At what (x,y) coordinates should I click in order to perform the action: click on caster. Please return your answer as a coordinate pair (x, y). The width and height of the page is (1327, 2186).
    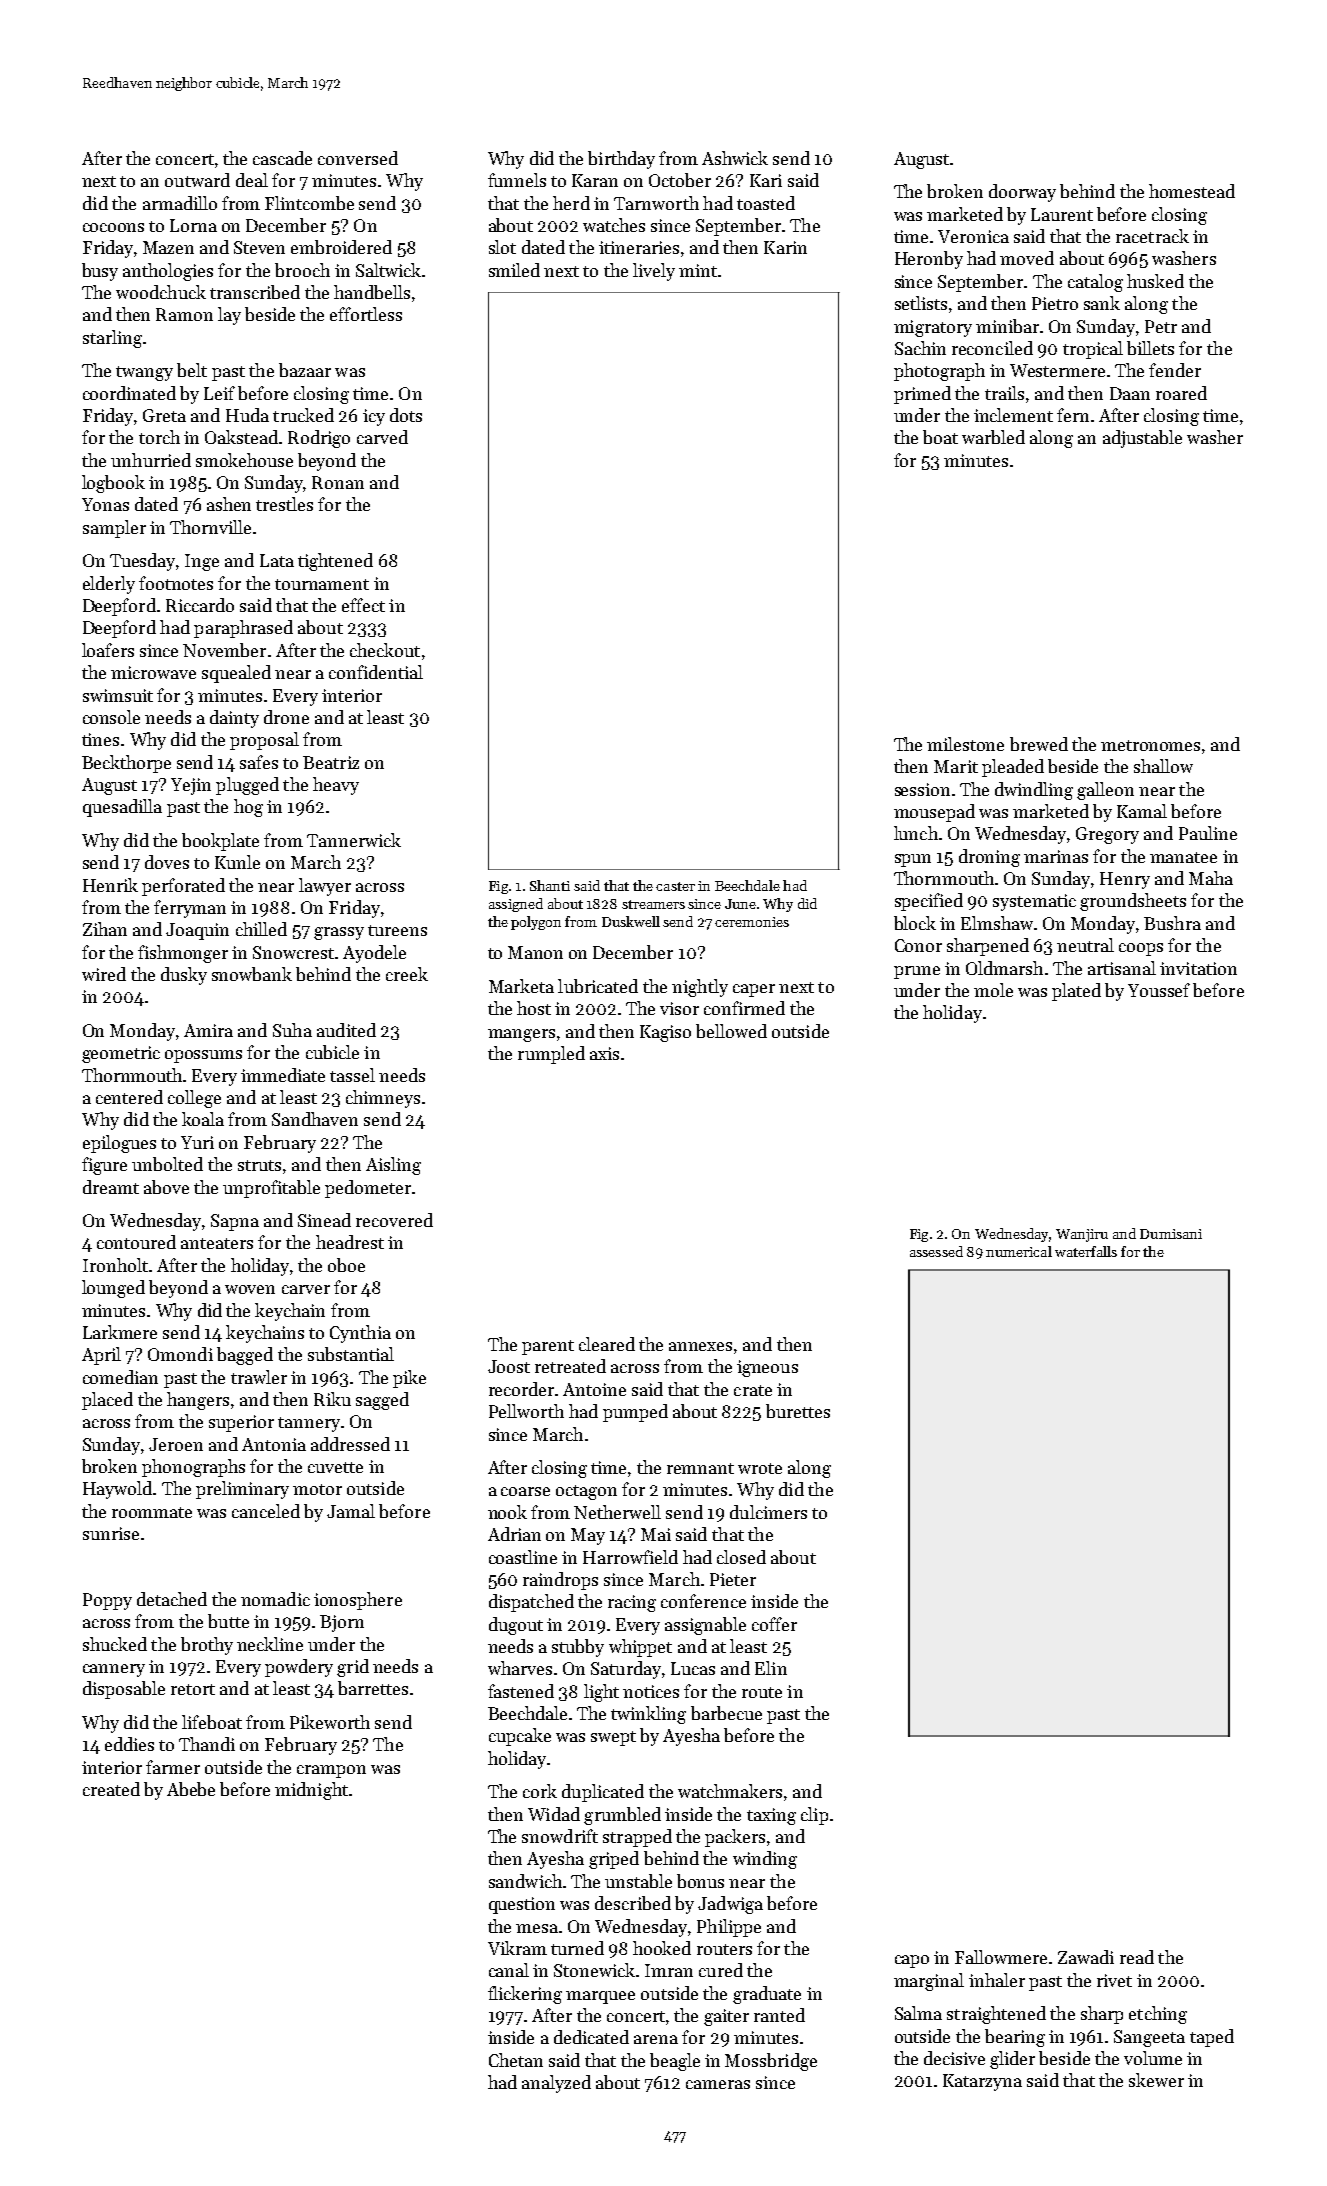
    Looking at the image, I should click on (675, 886).
